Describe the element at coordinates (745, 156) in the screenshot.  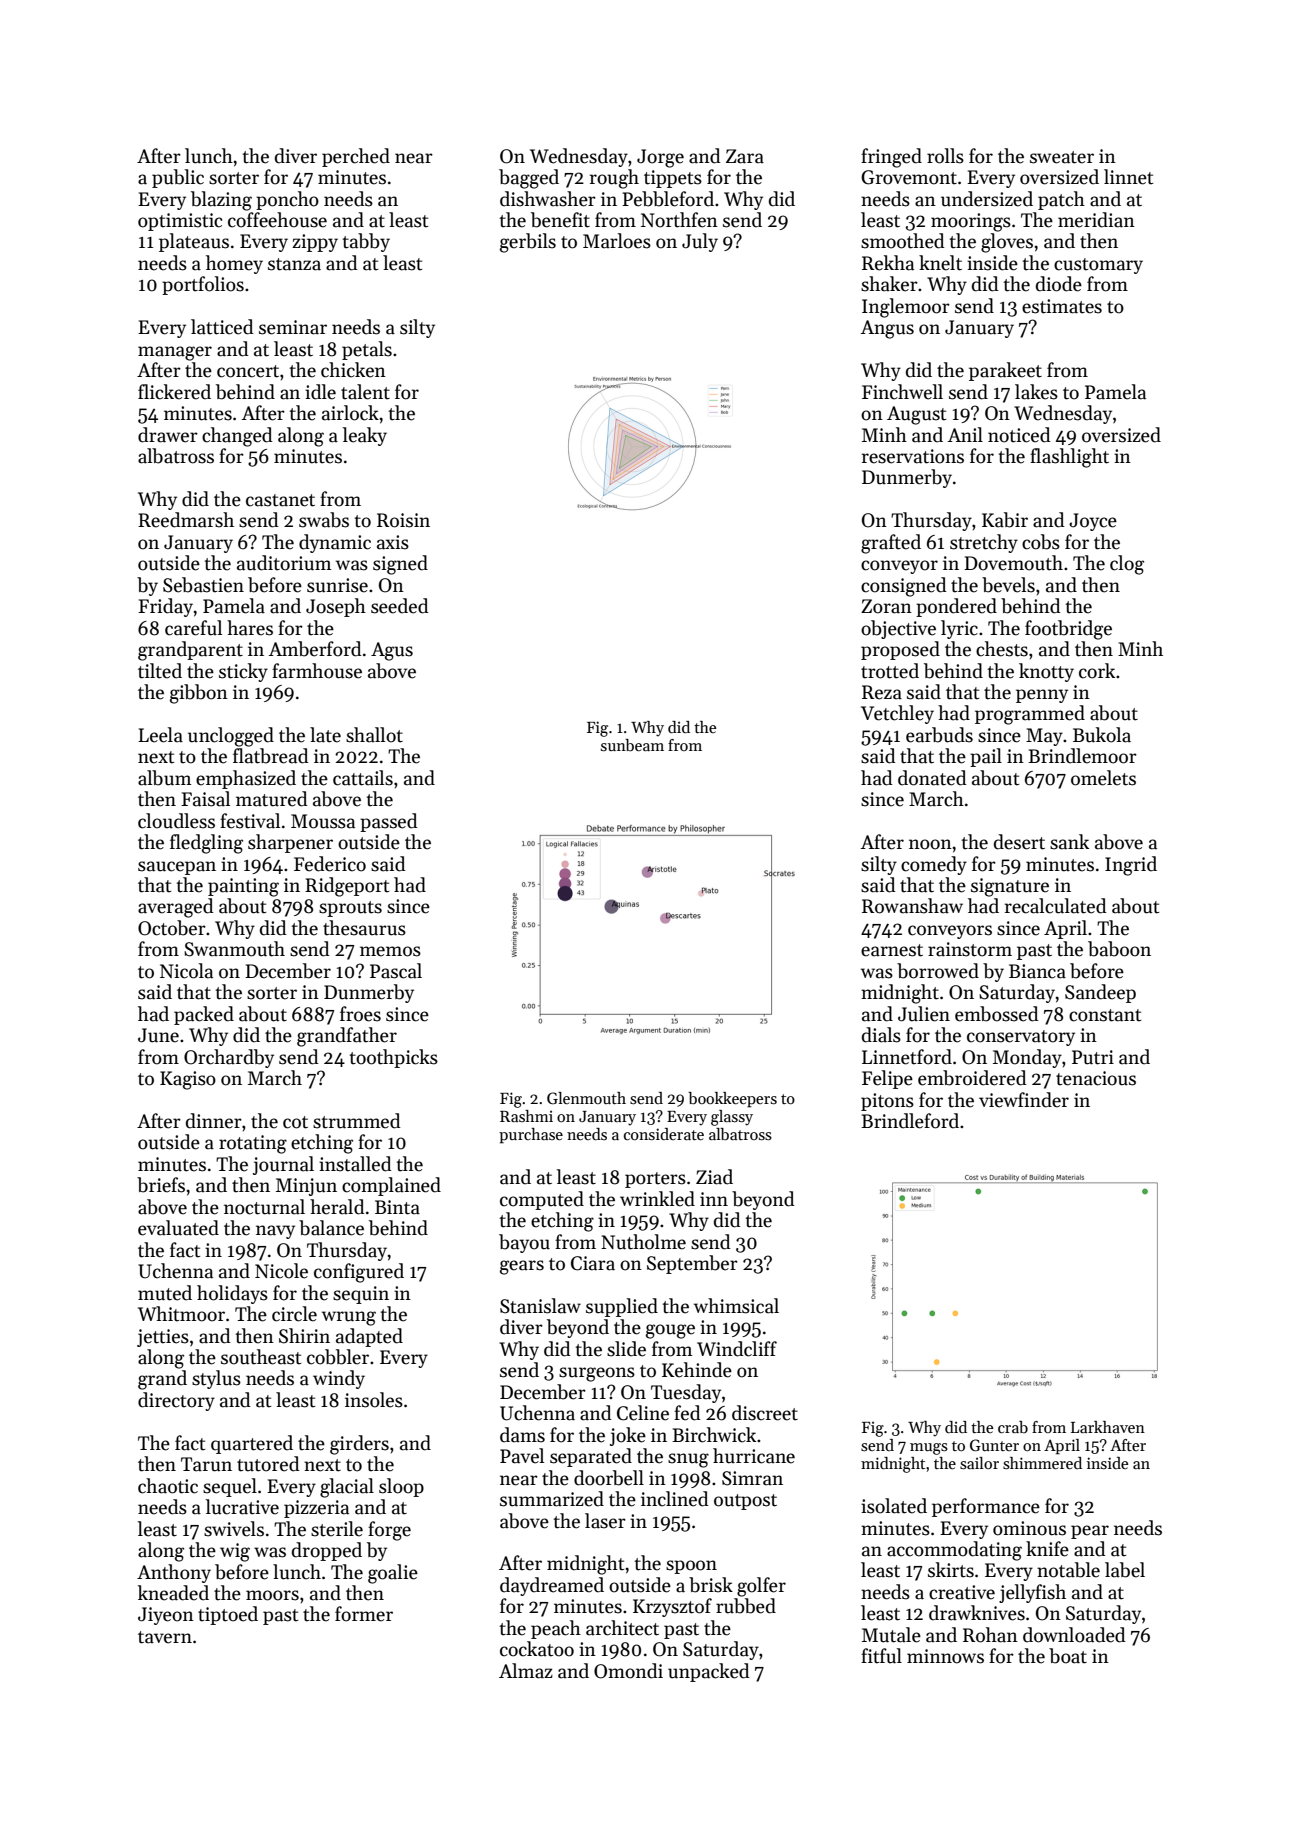
I see `Zara` at that location.
